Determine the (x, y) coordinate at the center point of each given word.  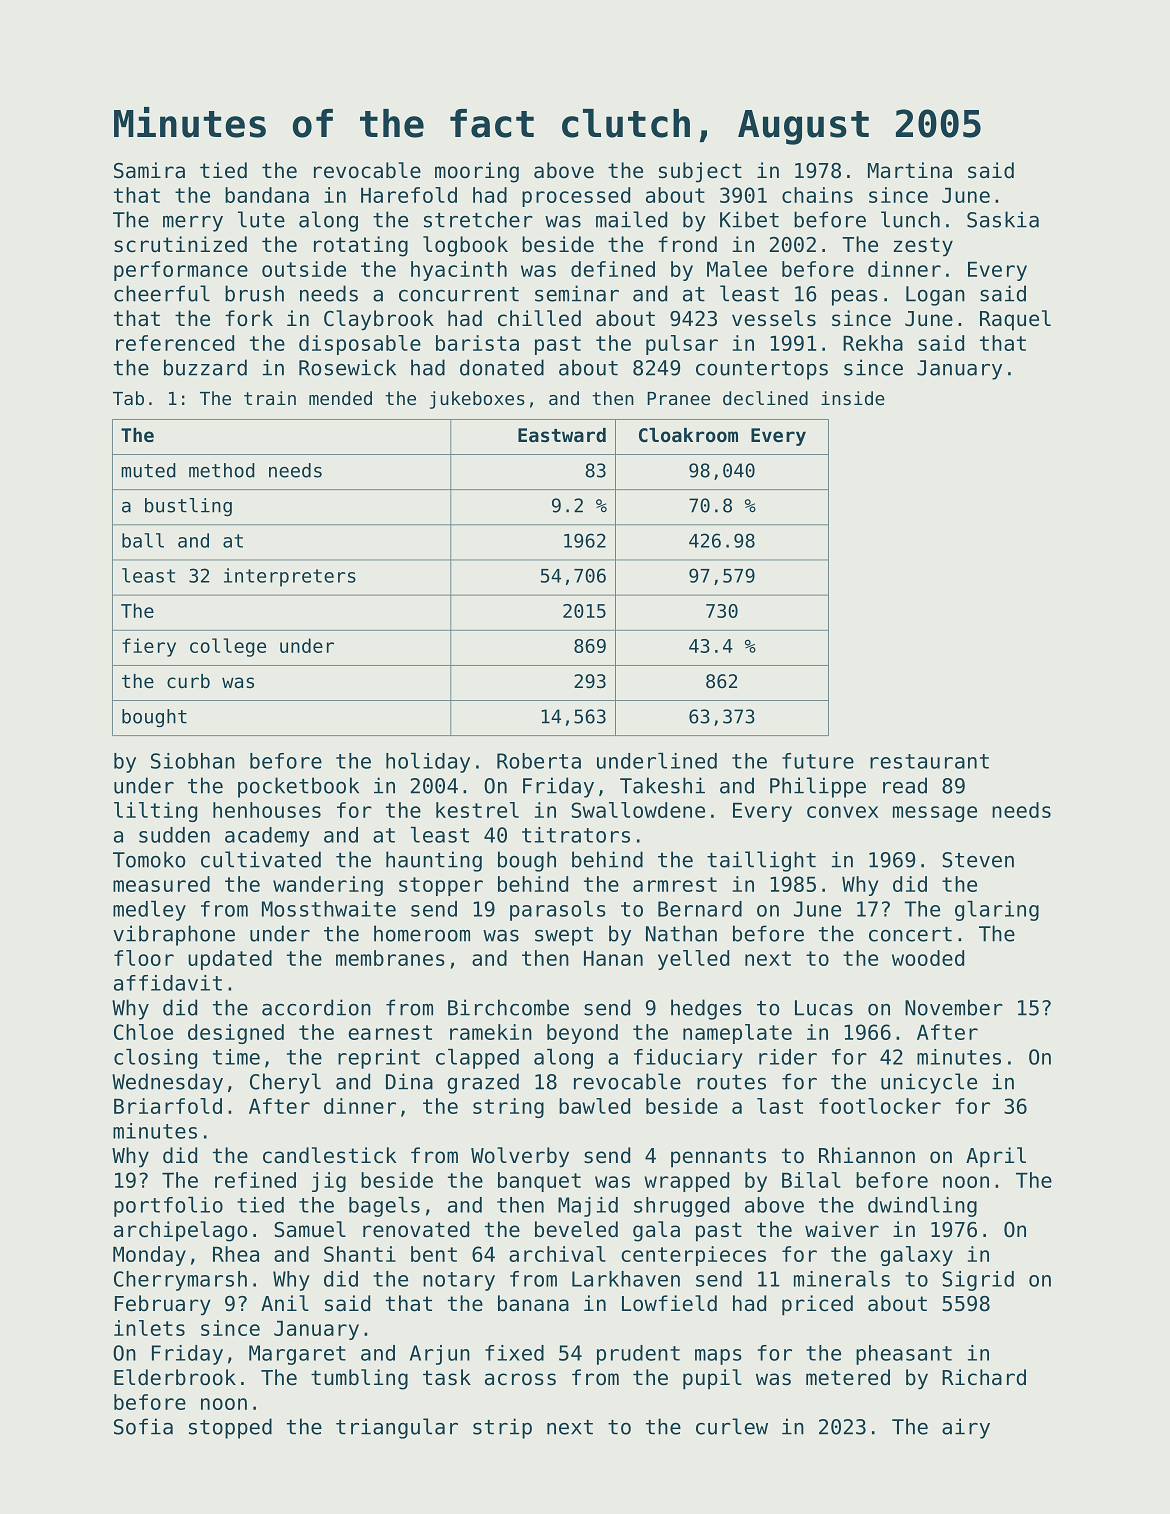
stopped (230, 1428)
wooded (928, 958)
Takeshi (662, 785)
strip (502, 1428)
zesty (923, 247)
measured (161, 884)
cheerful (162, 293)
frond (687, 244)
